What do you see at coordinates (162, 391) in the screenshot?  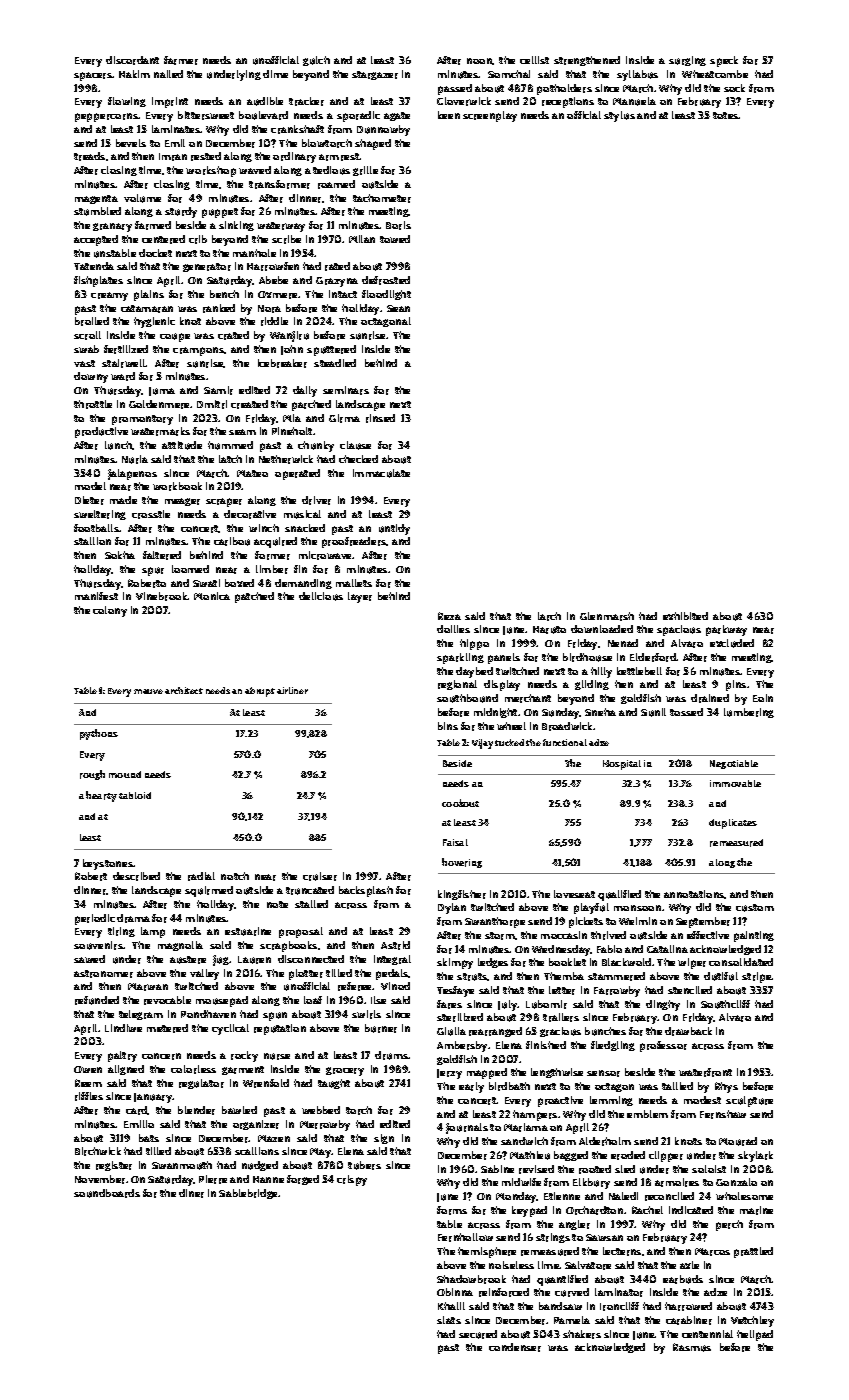 I see `Juma` at bounding box center [162, 391].
